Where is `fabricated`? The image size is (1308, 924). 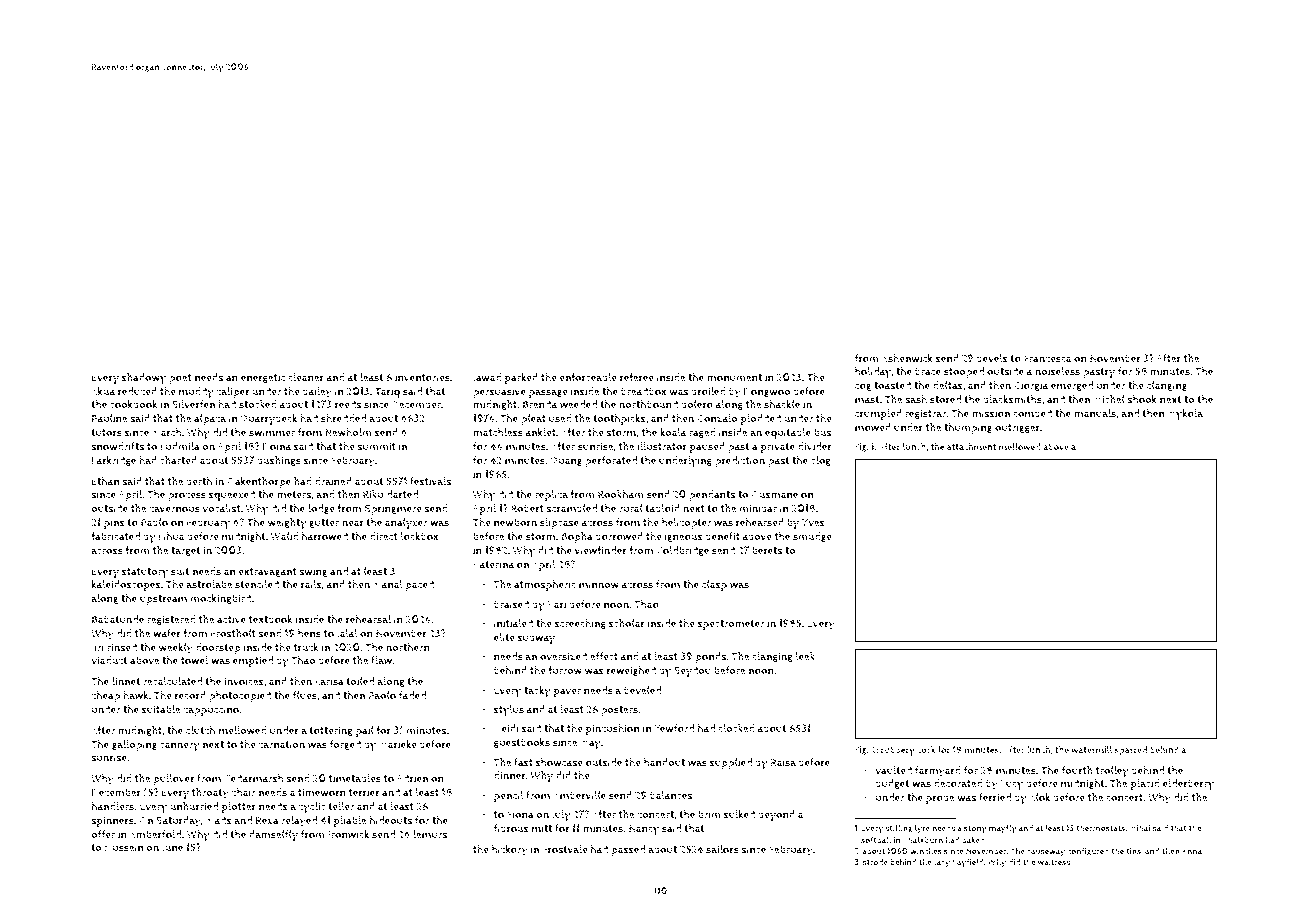 fabricated is located at coordinates (115, 536).
